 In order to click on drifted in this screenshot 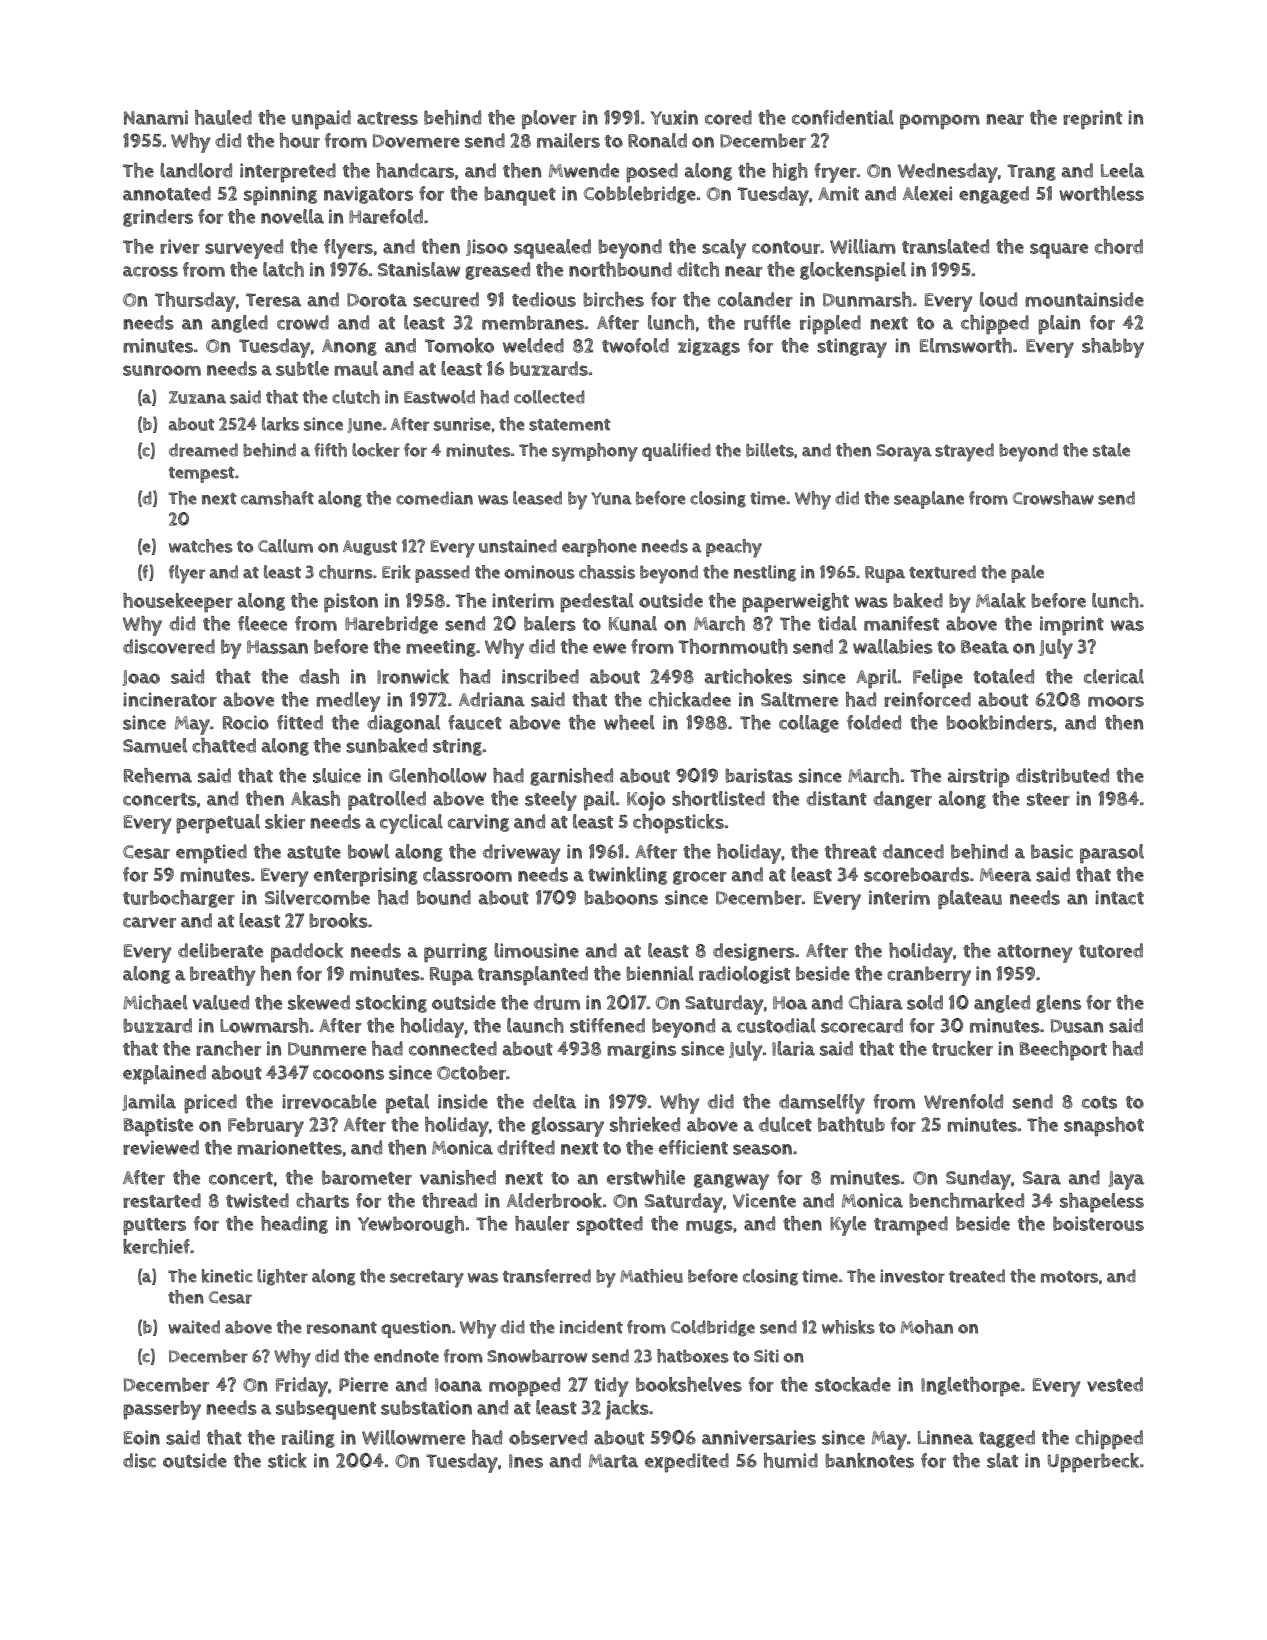, I will do `click(526, 1147)`.
